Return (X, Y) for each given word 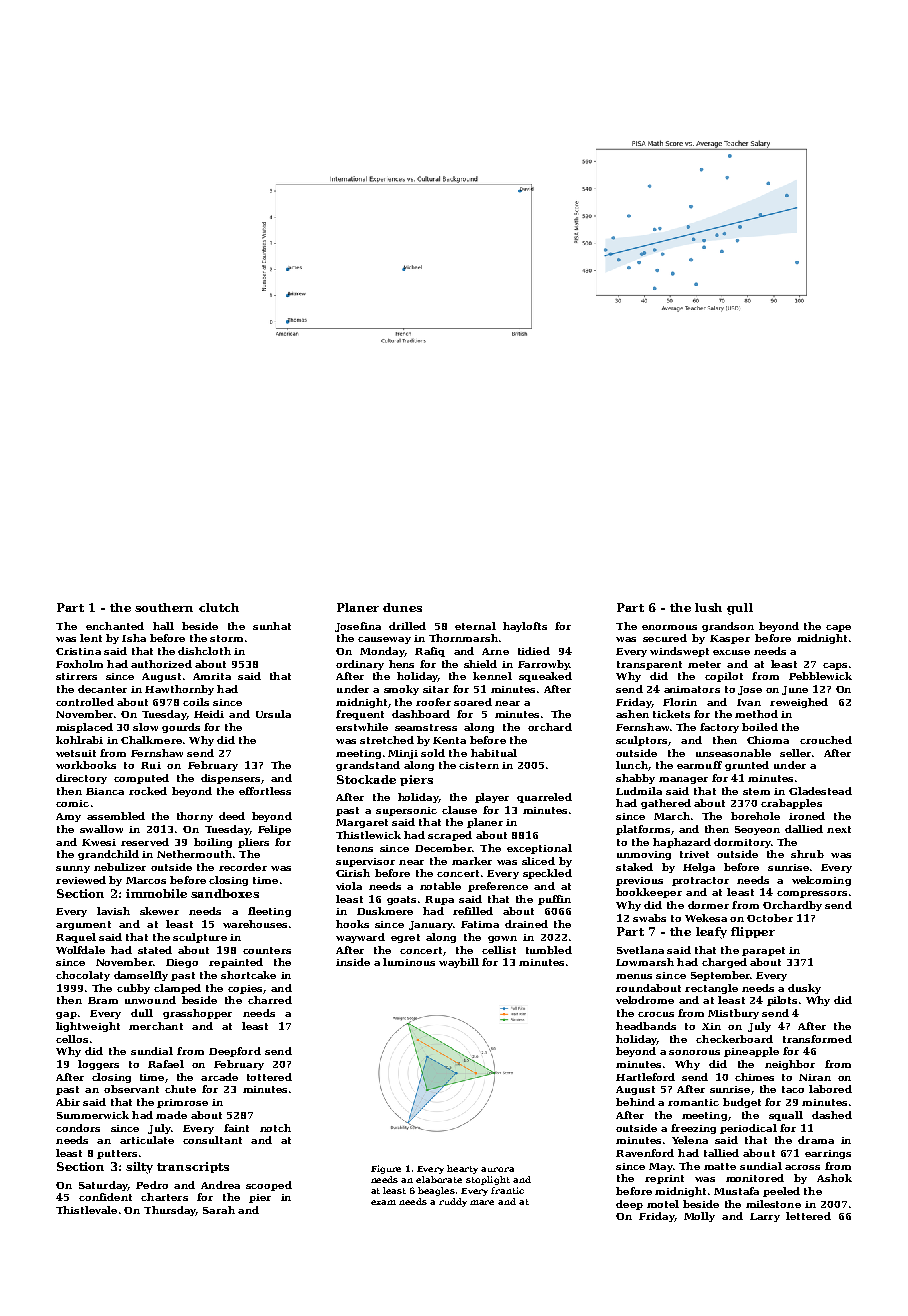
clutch (219, 607)
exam (383, 1202)
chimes (754, 1077)
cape (838, 628)
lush (708, 607)
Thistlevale (86, 1210)
